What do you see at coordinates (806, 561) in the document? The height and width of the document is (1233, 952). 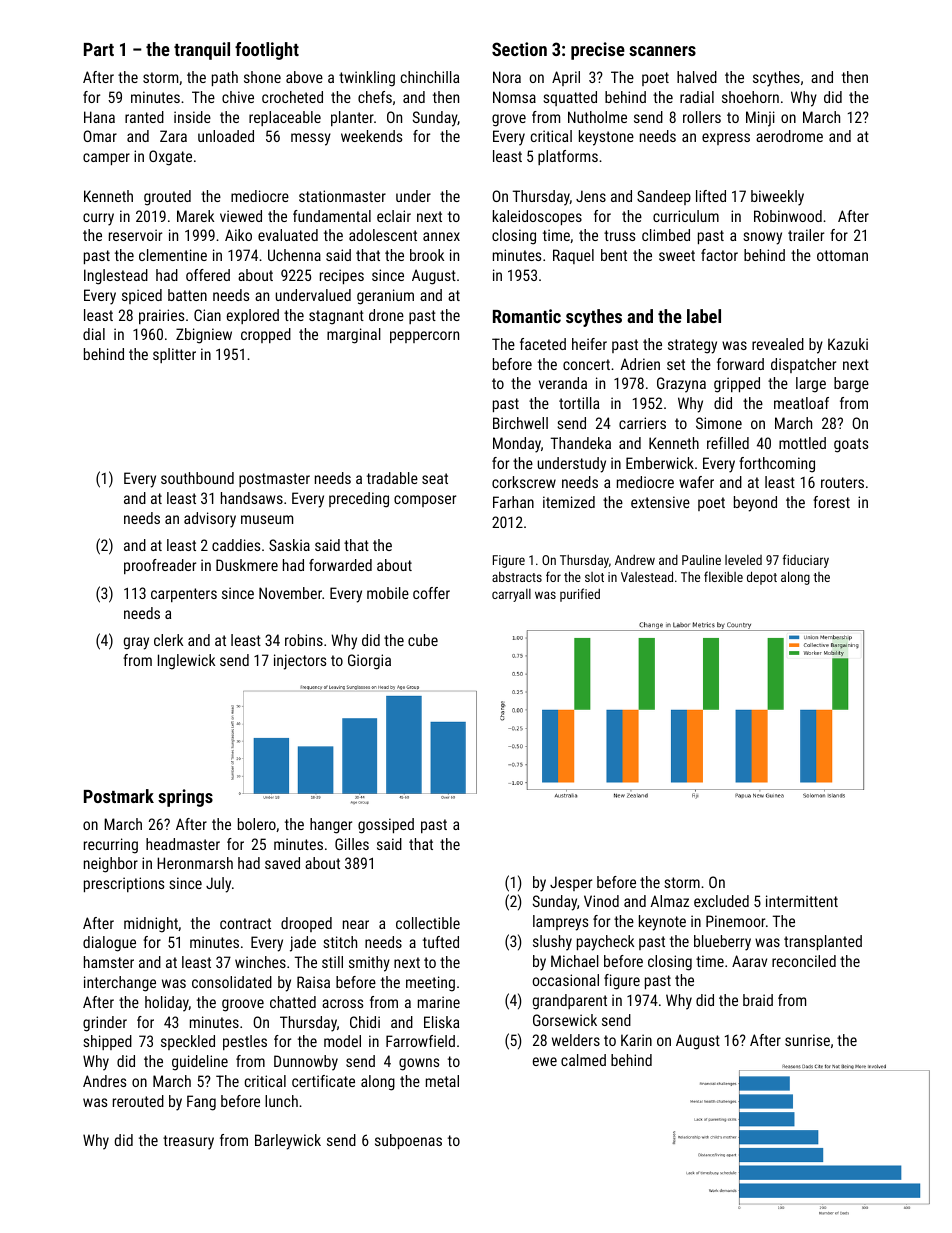 I see `fiduciary` at bounding box center [806, 561].
